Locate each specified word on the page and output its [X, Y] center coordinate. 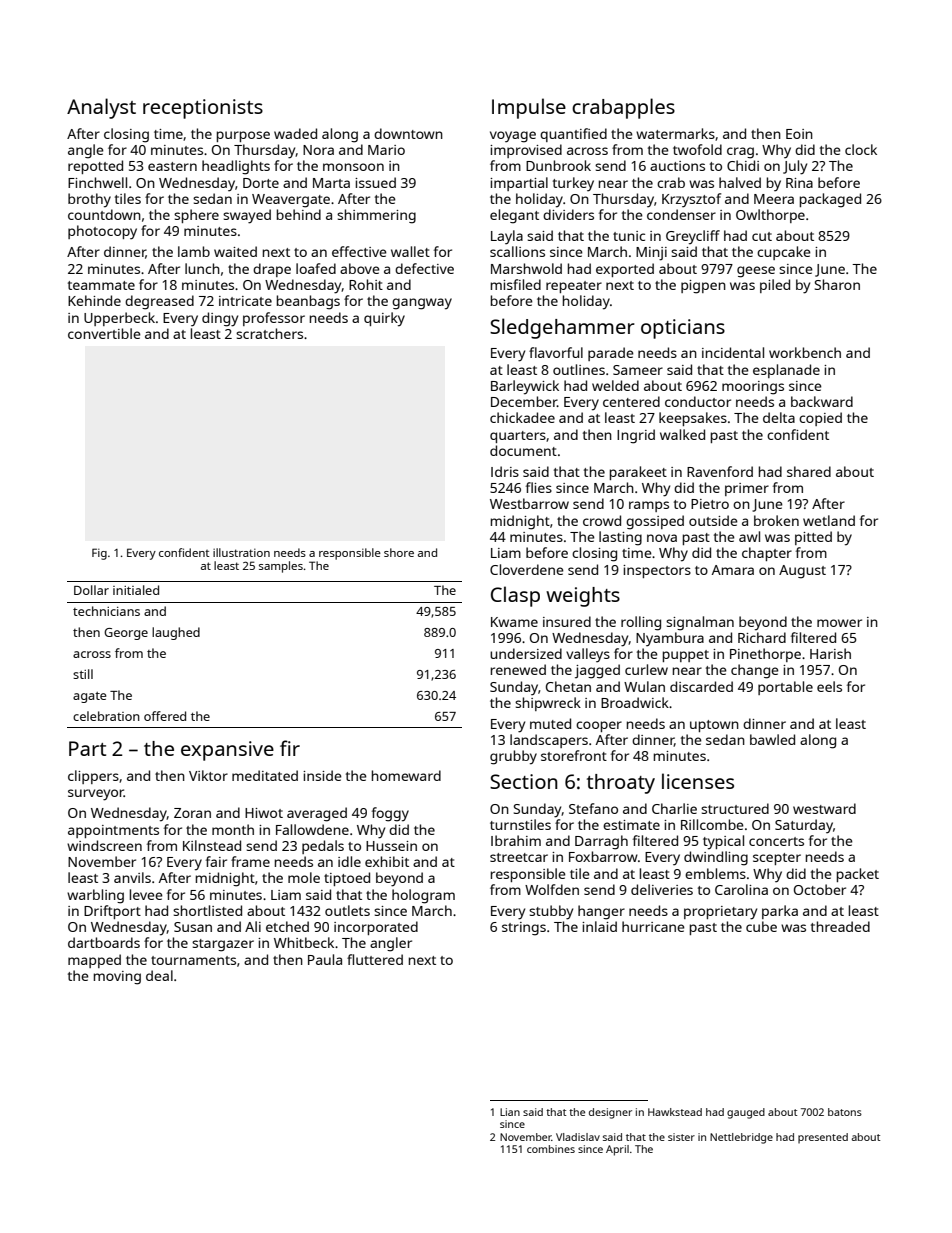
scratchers [269, 333]
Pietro [710, 504]
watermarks [675, 133]
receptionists [203, 109]
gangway [422, 304]
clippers [93, 777]
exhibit [387, 861]
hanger [601, 912]
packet [858, 875]
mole [304, 877]
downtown [408, 133]
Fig [99, 554]
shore [399, 552]
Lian [510, 1112]
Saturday [804, 826]
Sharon [837, 284]
